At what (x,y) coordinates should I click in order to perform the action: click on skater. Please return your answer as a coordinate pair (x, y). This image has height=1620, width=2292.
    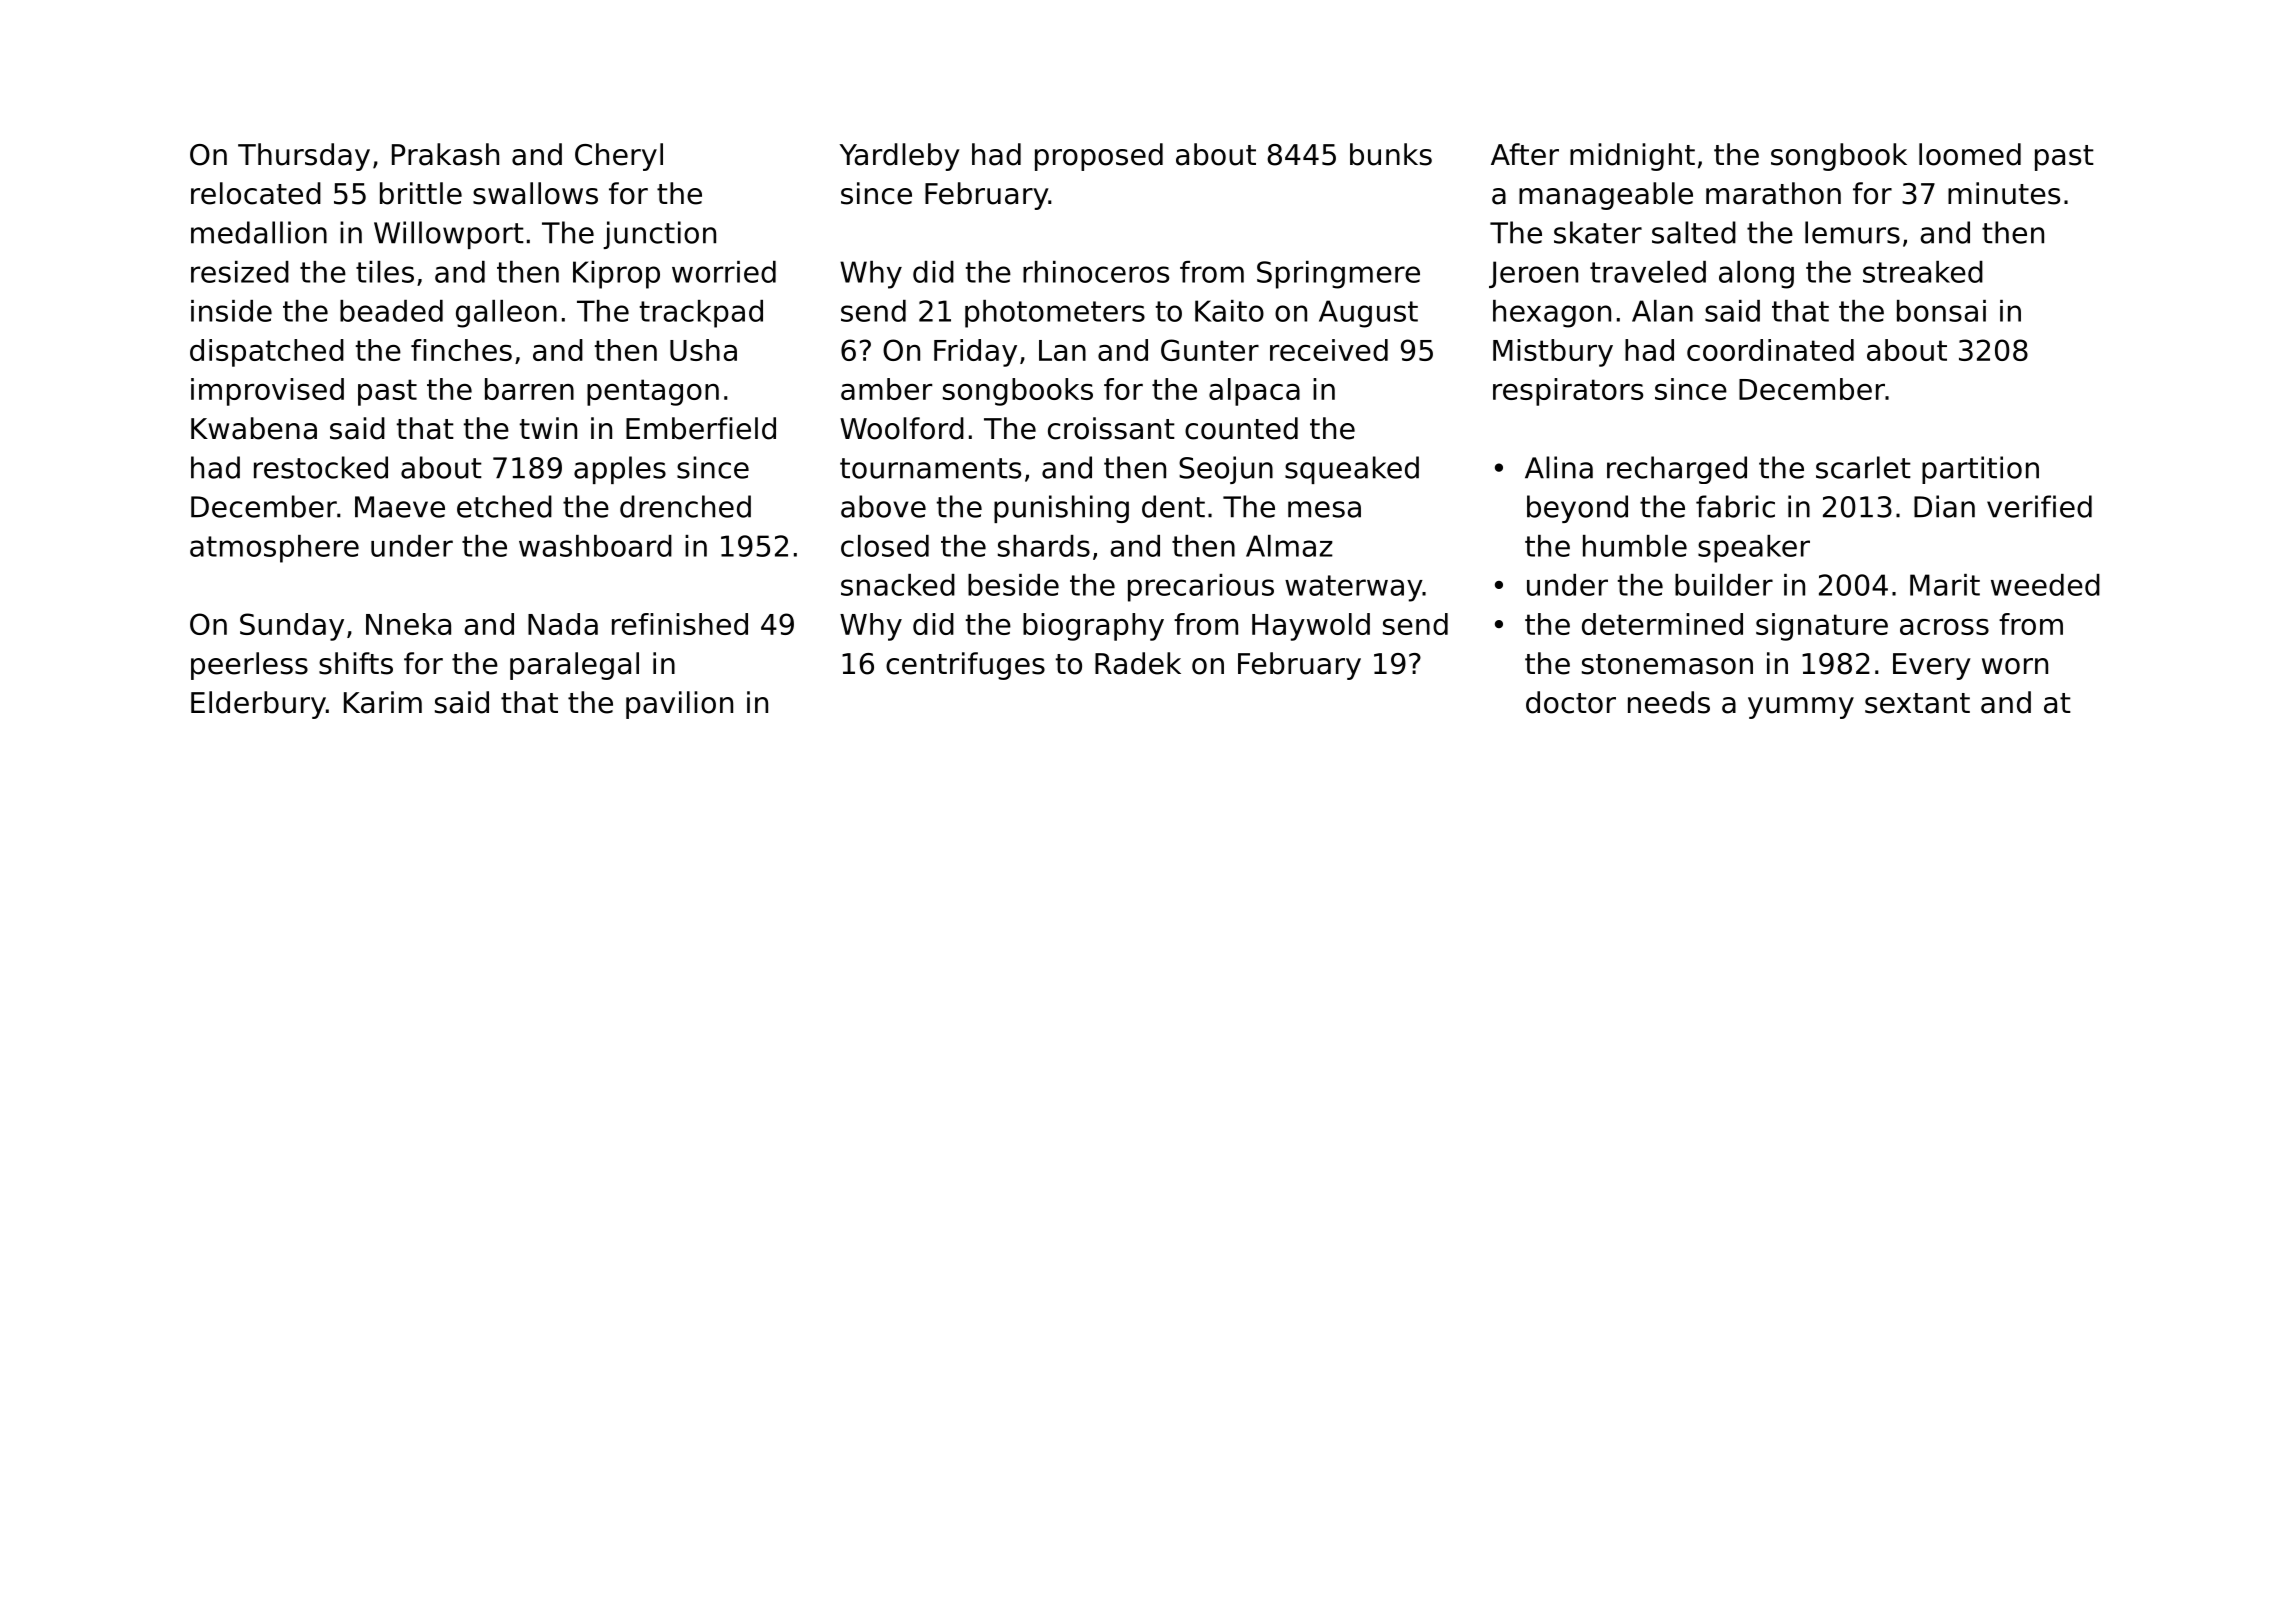
    Looking at the image, I should click on (1598, 232).
